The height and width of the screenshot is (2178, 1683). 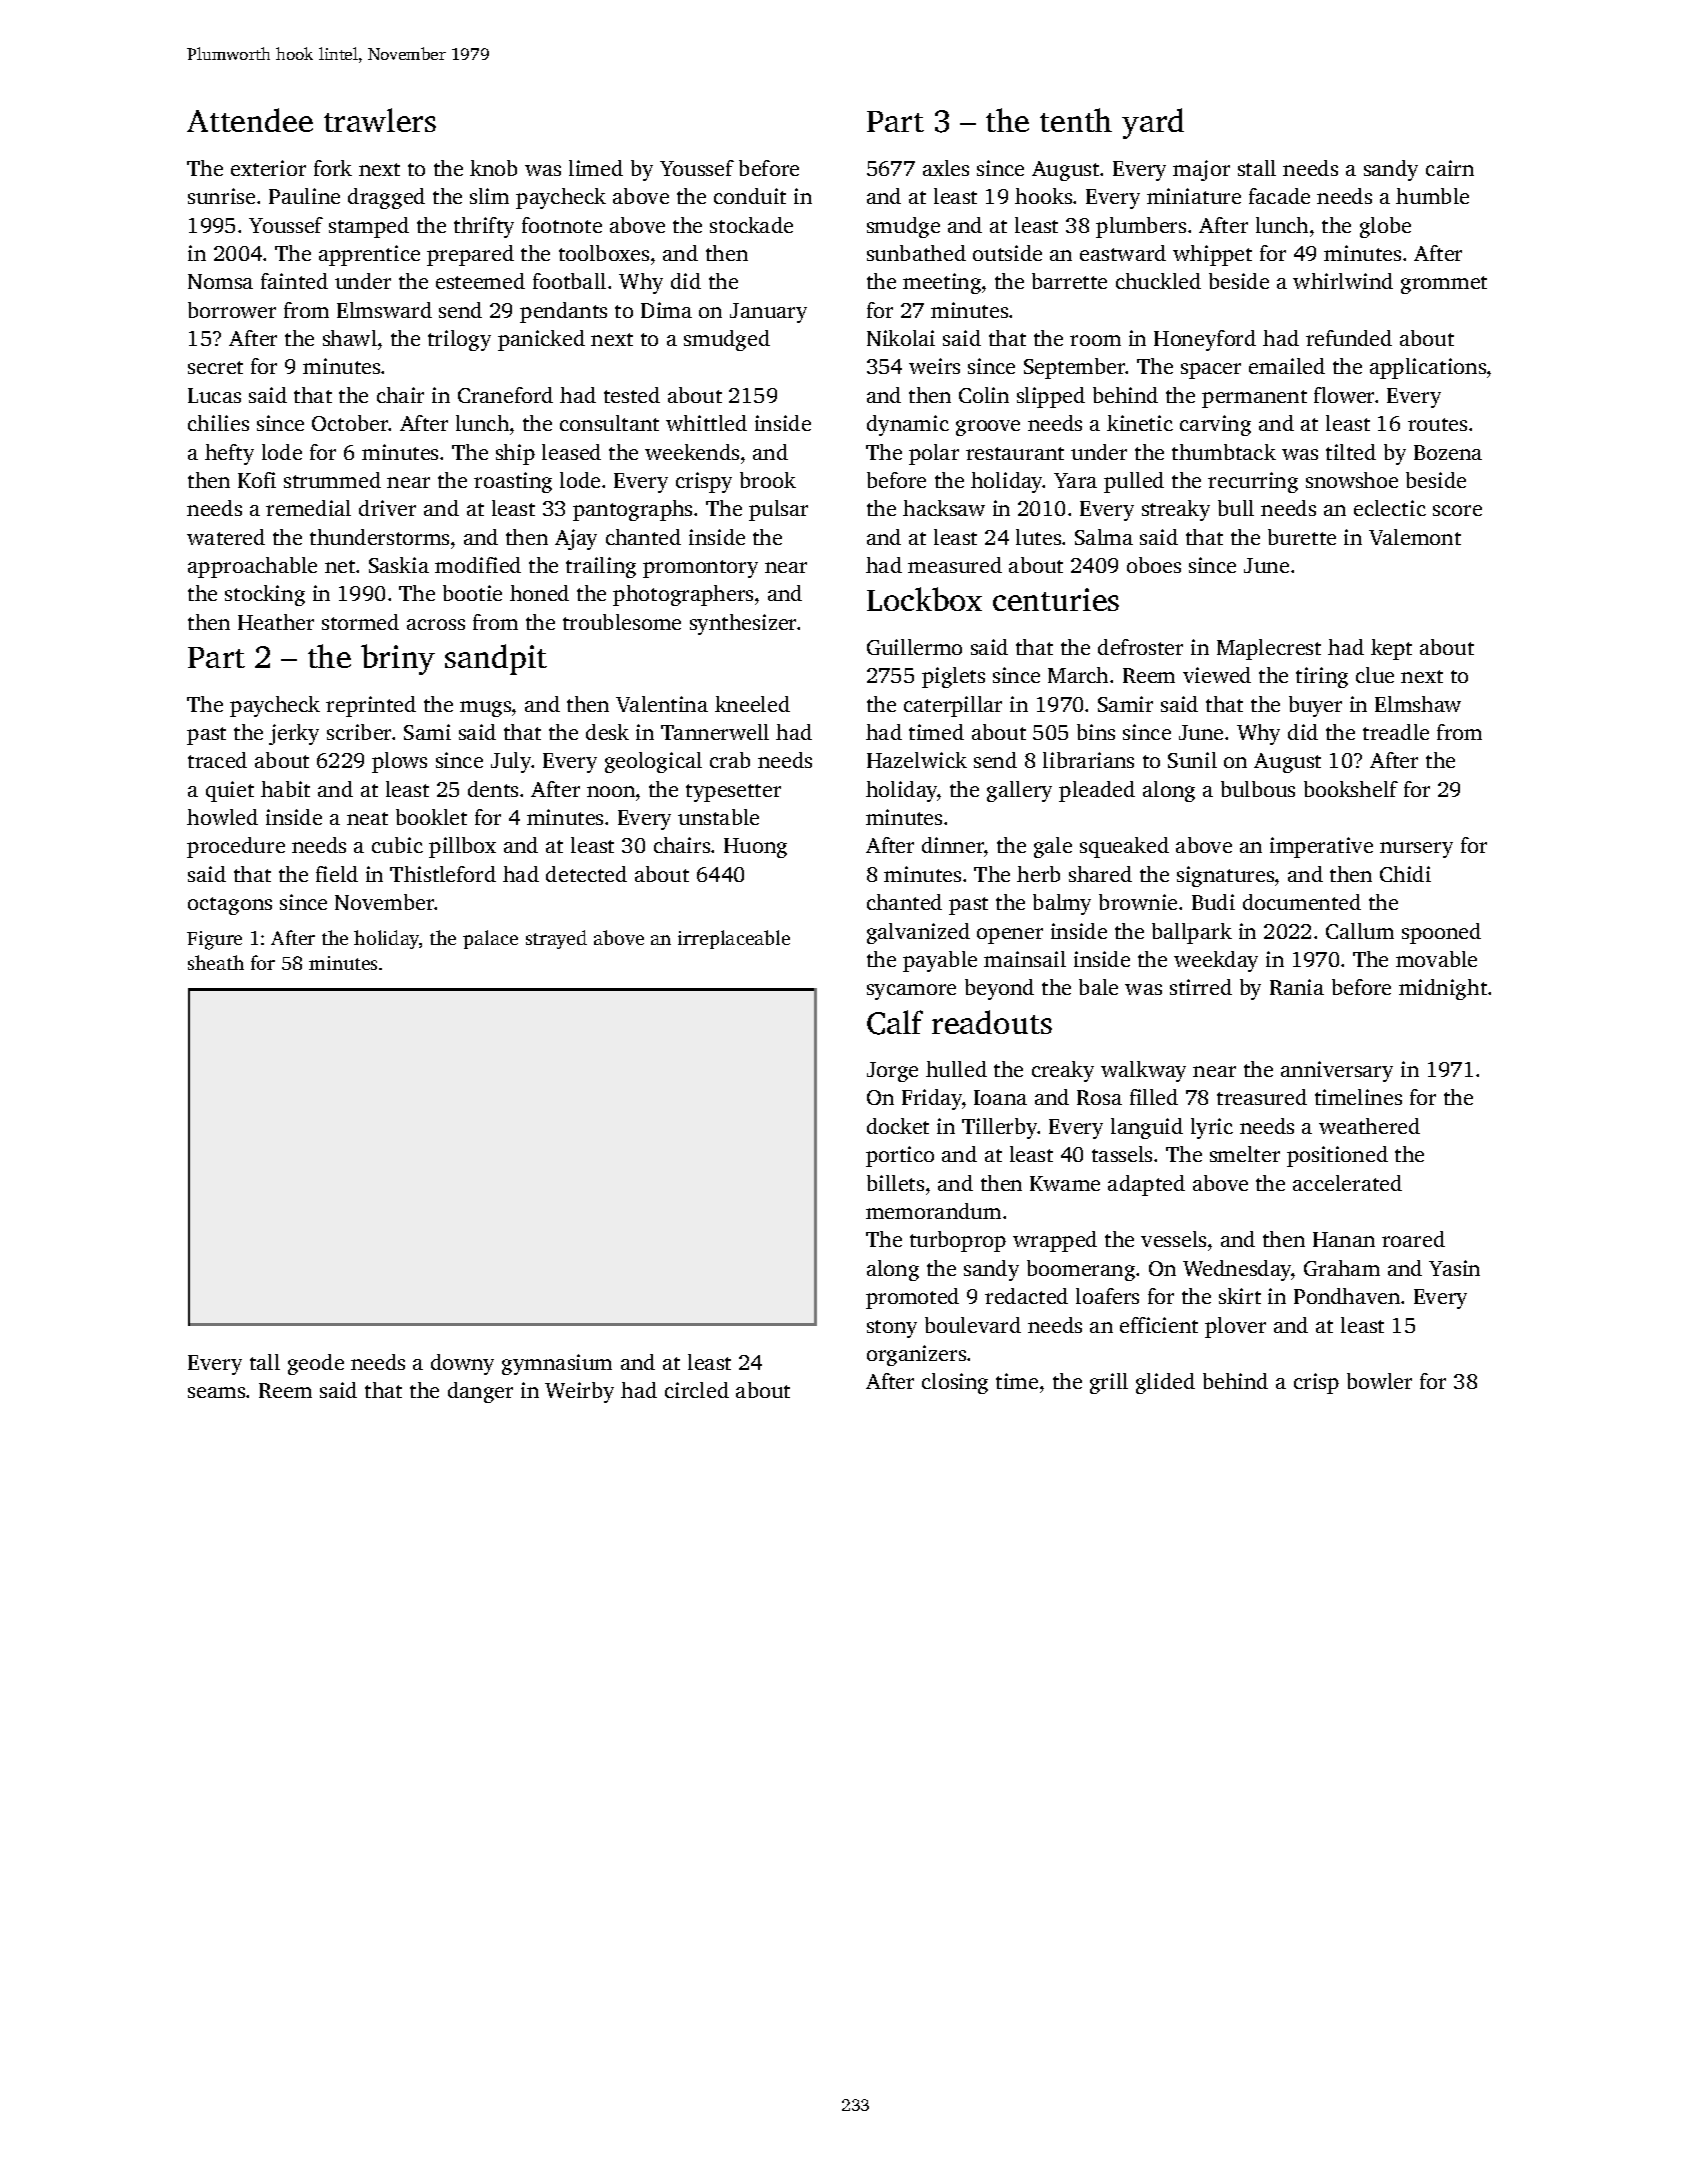 What do you see at coordinates (436, 624) in the screenshot?
I see `across` at bounding box center [436, 624].
